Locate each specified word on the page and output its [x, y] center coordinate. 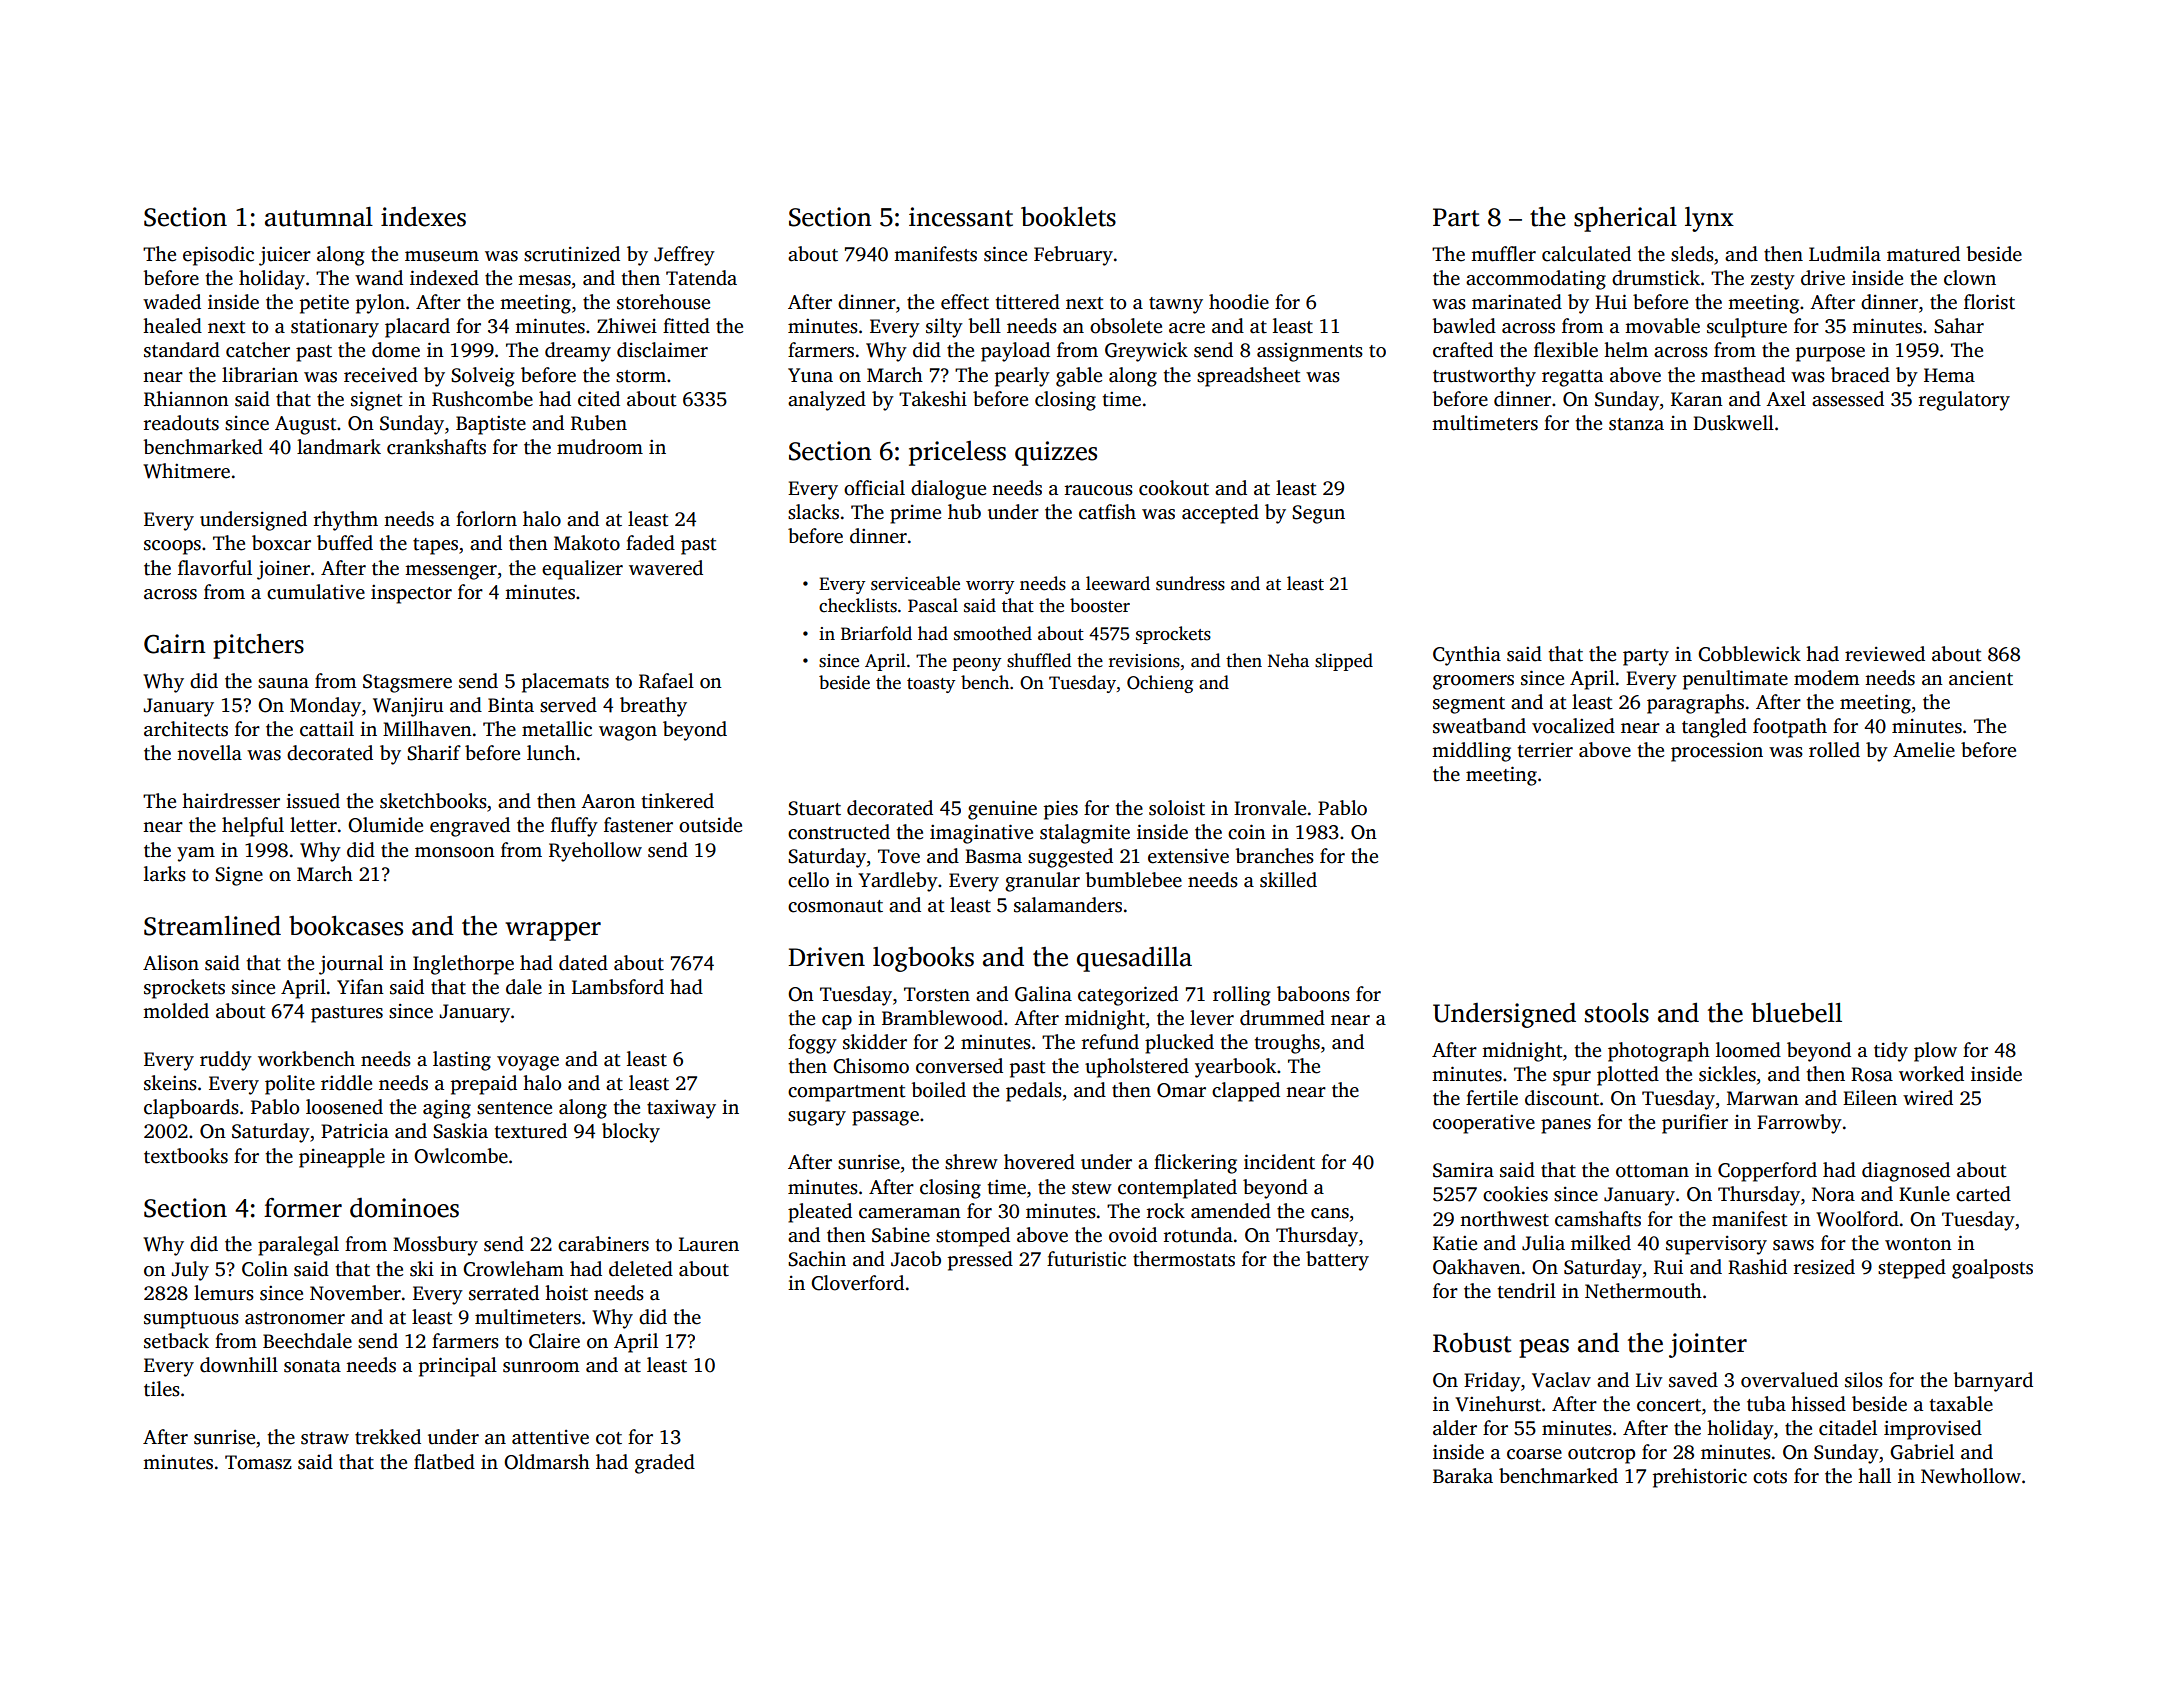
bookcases [346, 926]
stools [1617, 1013]
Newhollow [1971, 1476]
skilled [1288, 880]
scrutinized [572, 254]
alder [1455, 1428]
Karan [1697, 399]
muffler [1503, 254]
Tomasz [258, 1462]
